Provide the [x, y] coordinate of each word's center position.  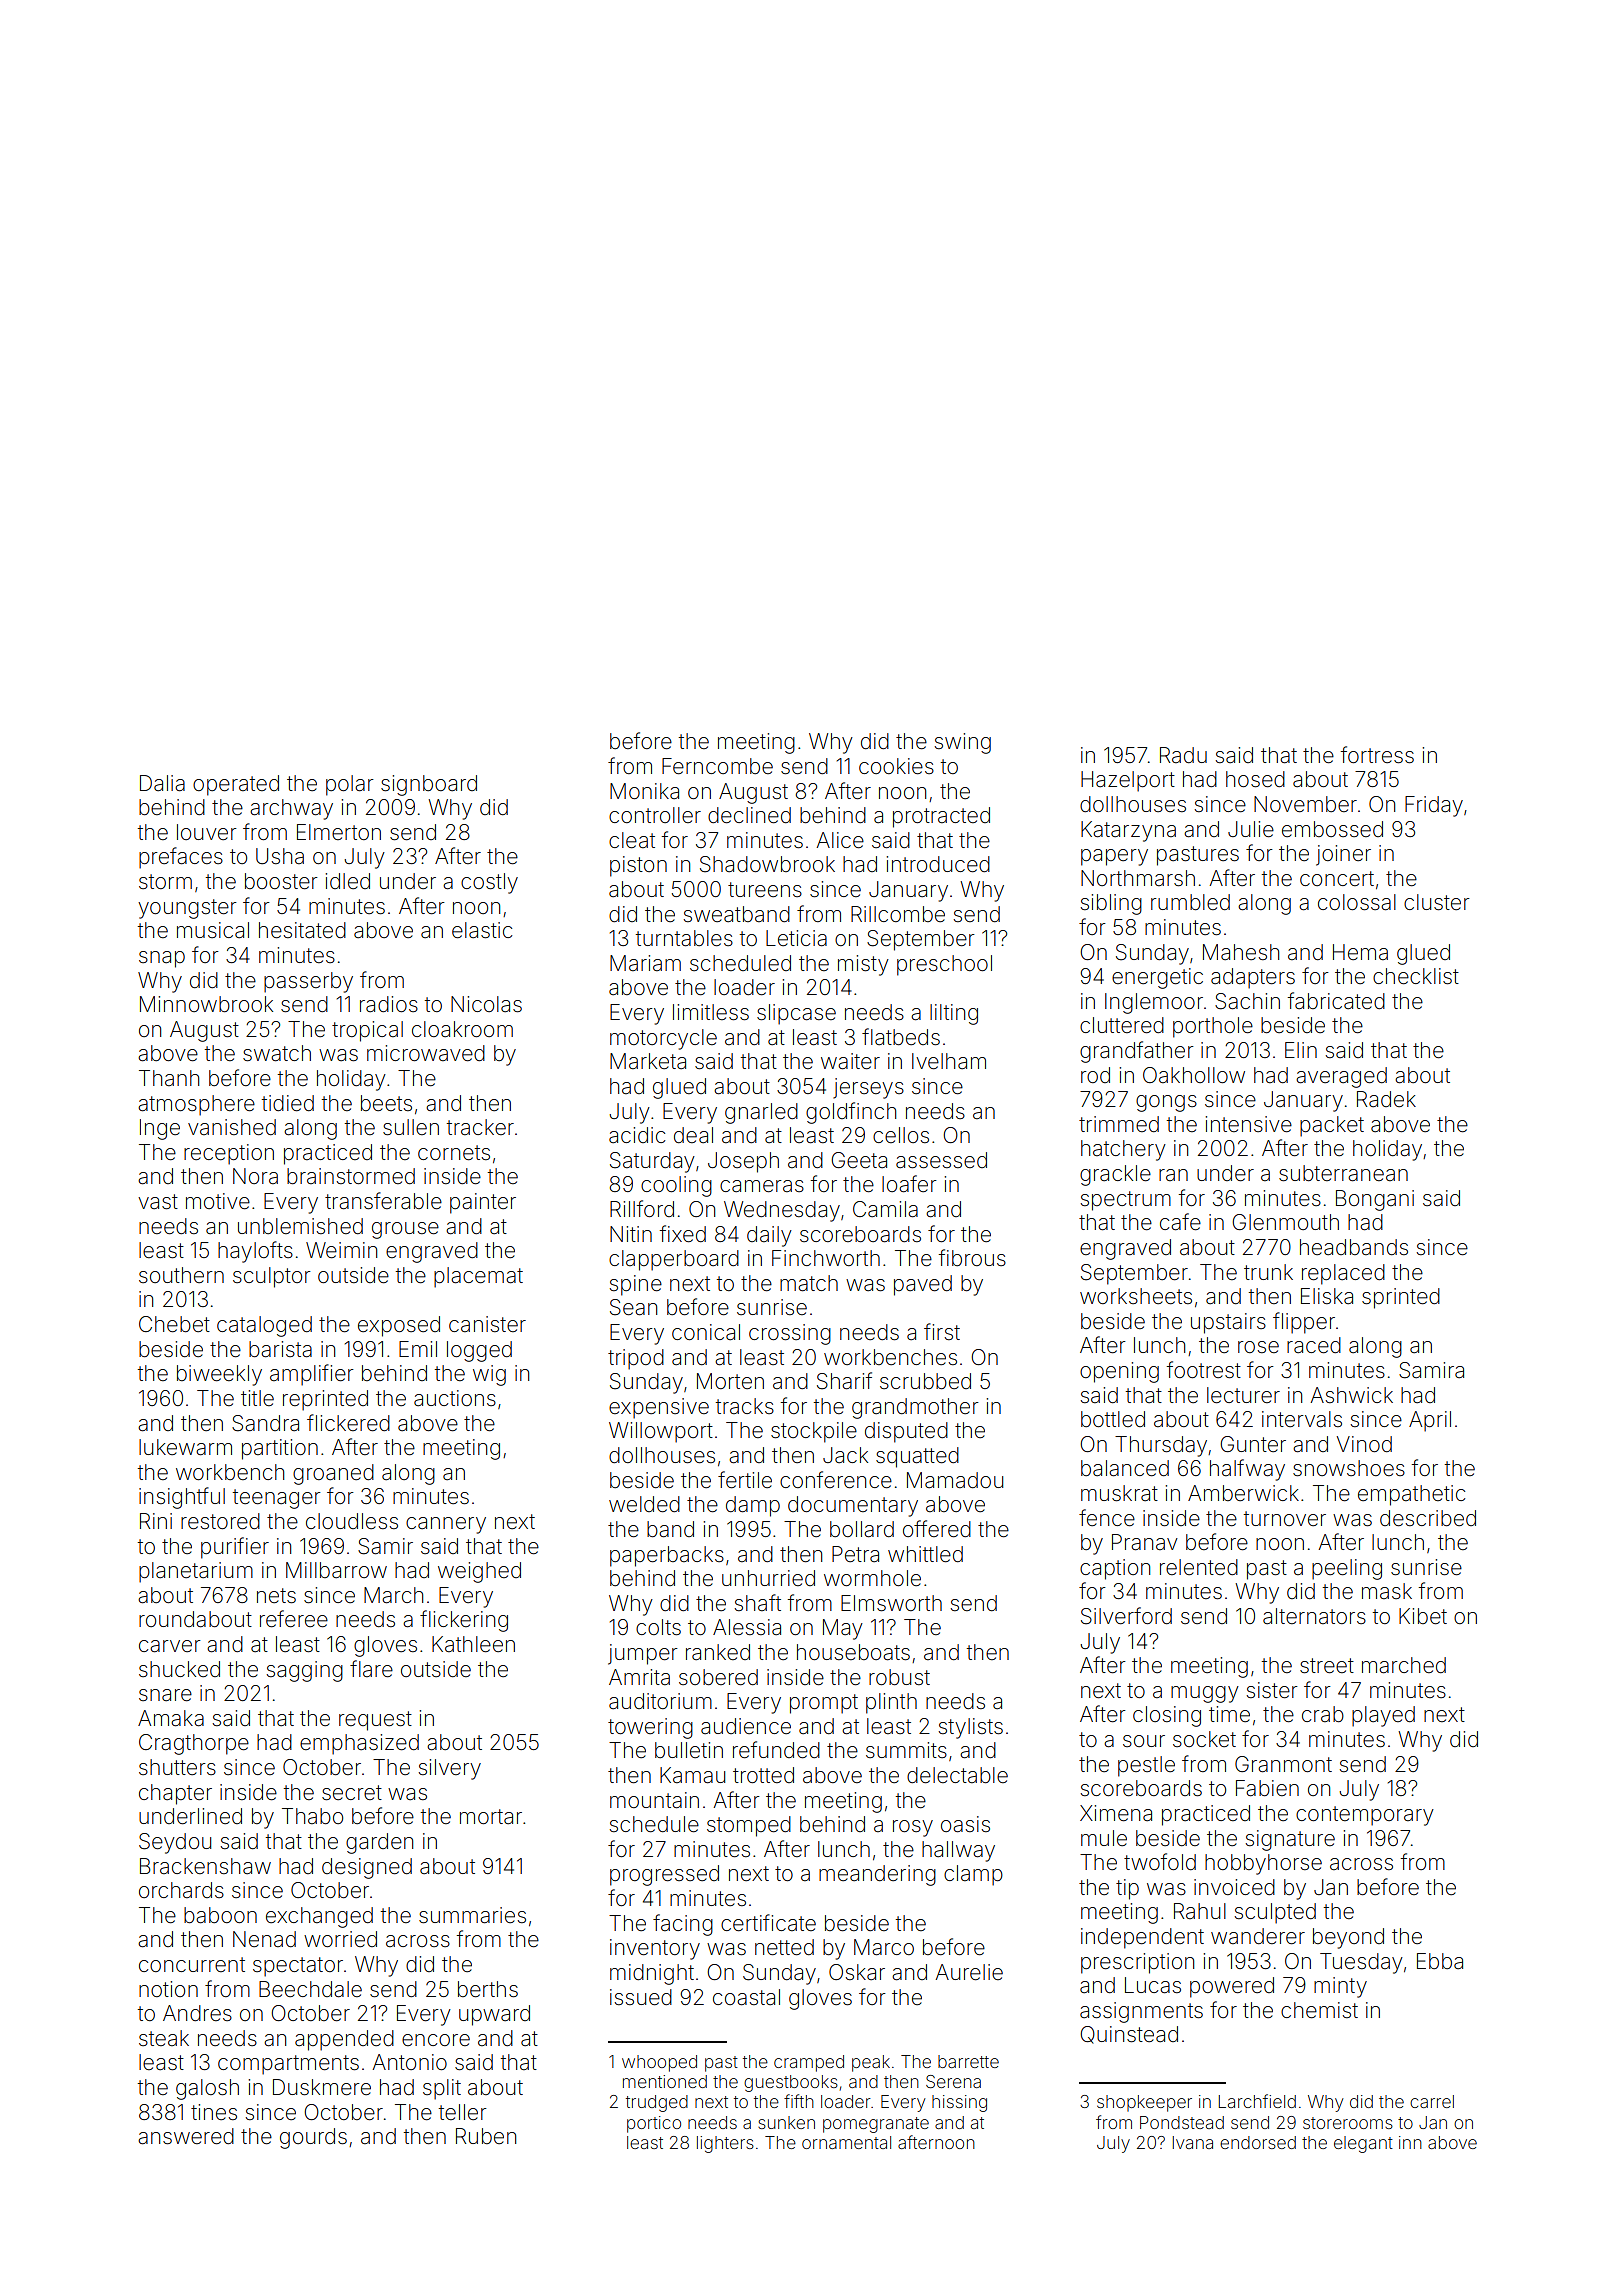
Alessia [747, 1627]
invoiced [1234, 1887]
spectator [298, 1967]
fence [1107, 1518]
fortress [1377, 755]
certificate [768, 1923]
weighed [479, 1572]
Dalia [162, 783]
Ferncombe [717, 766]
